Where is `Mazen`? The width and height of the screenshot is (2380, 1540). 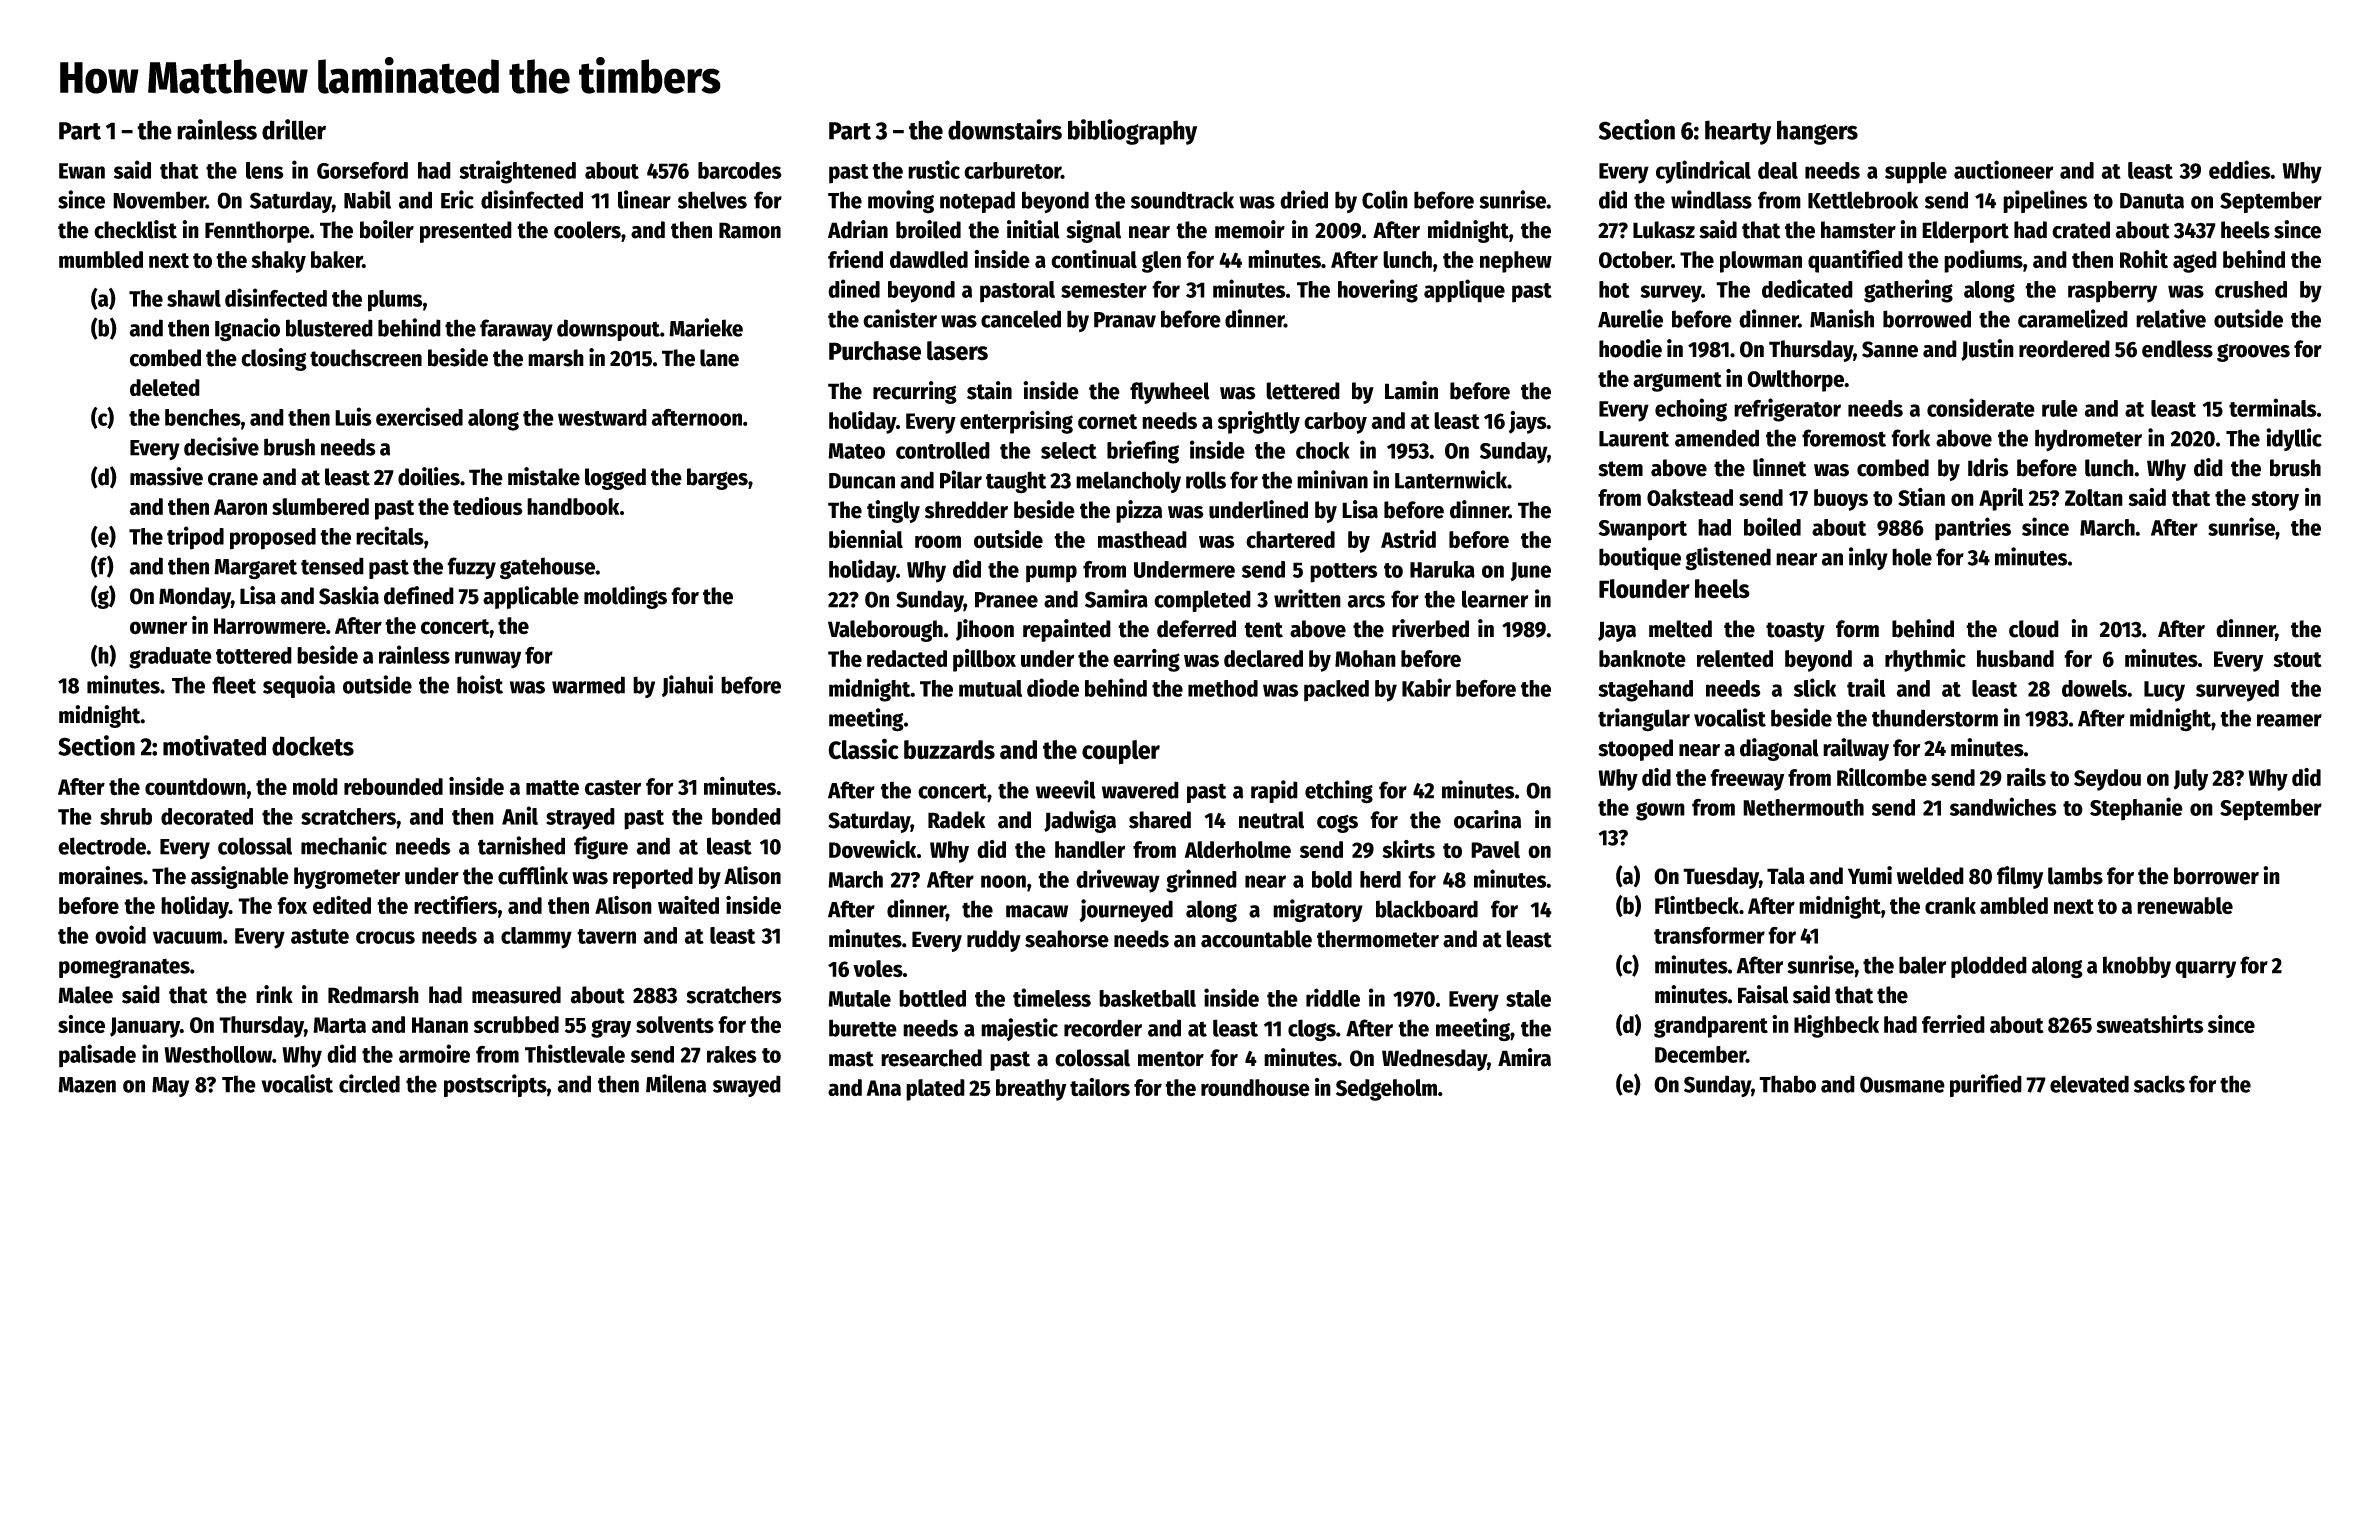
Mazen is located at coordinates (87, 1085).
